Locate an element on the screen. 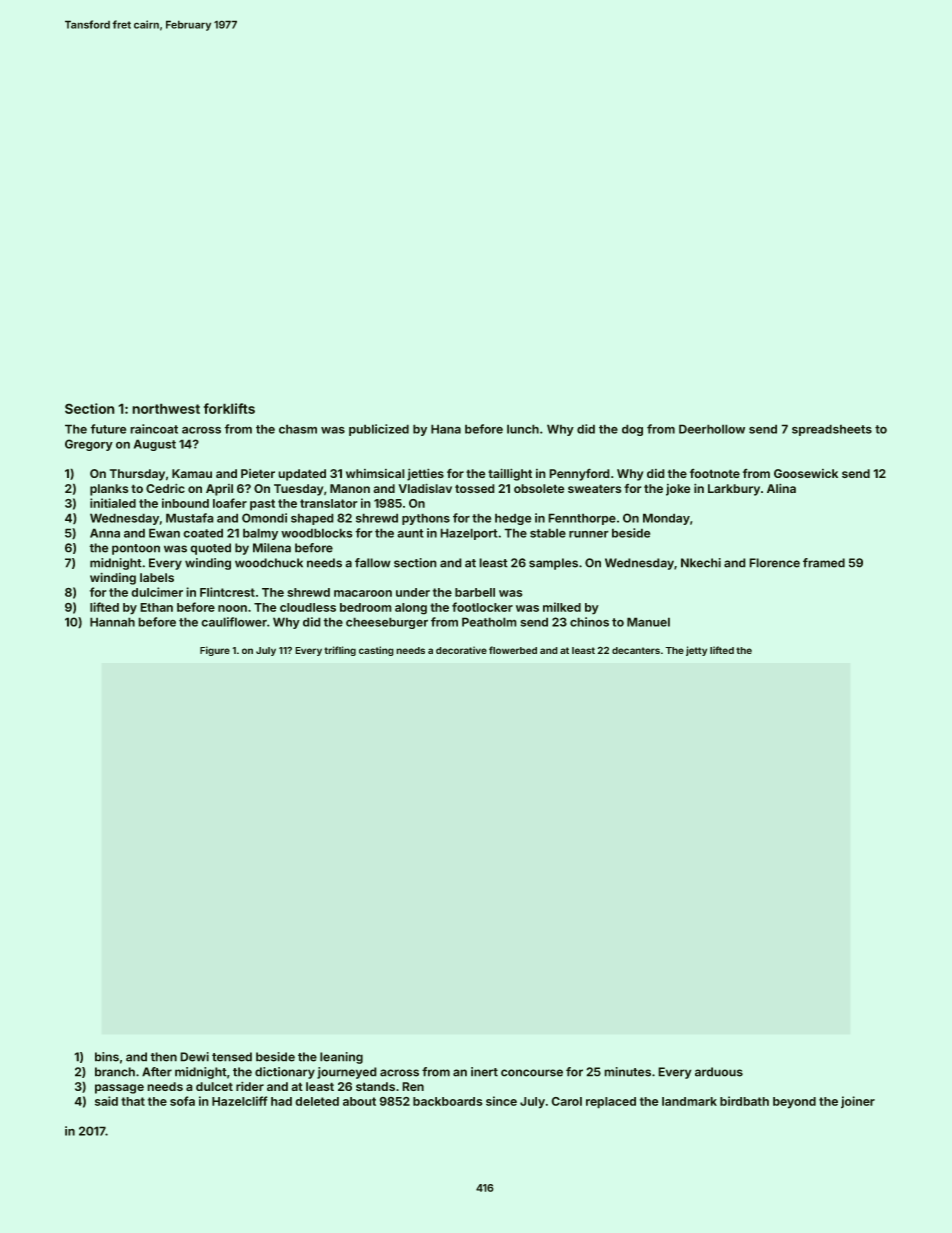 The height and width of the screenshot is (1233, 952). spreadsheets is located at coordinates (832, 430).
